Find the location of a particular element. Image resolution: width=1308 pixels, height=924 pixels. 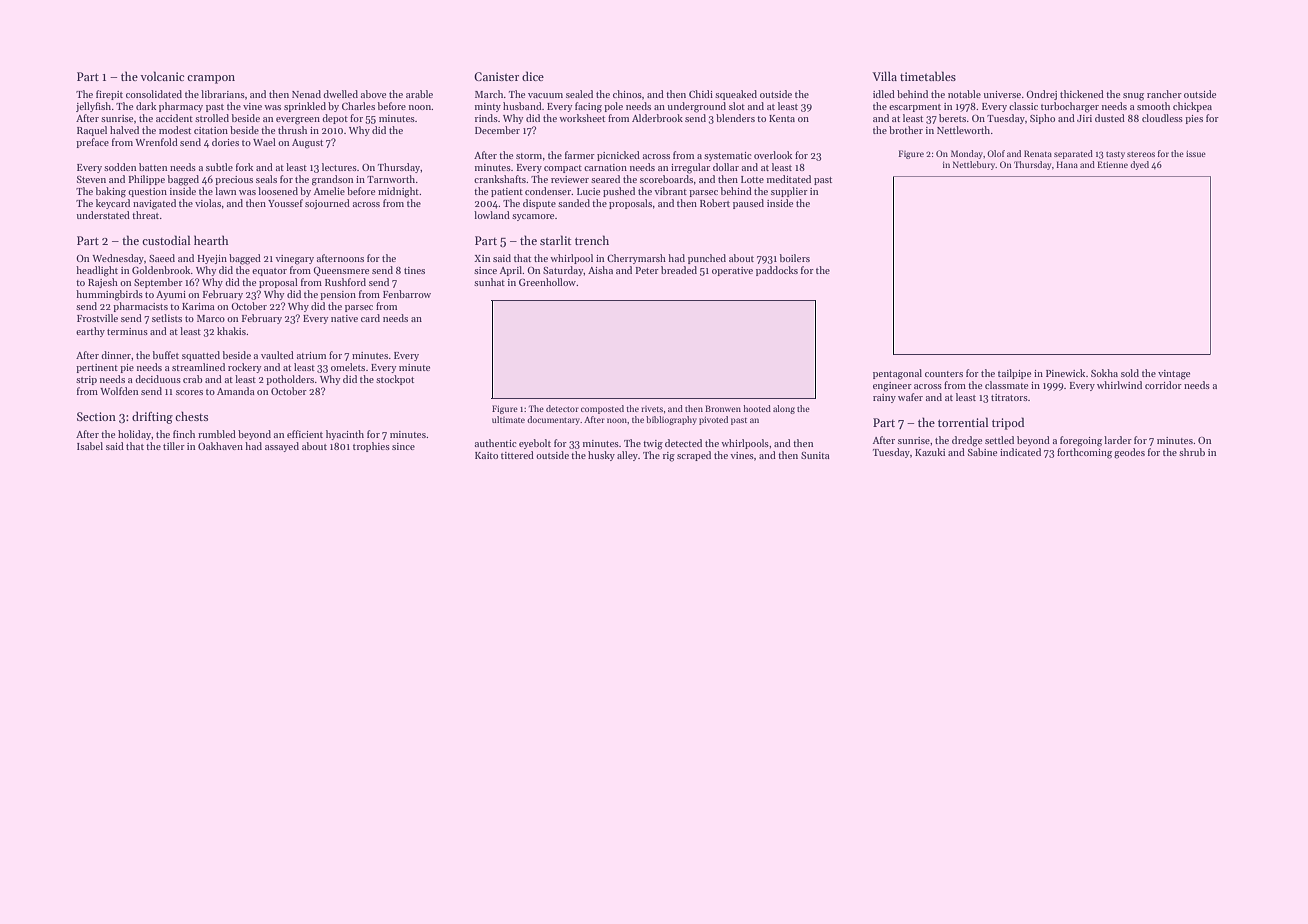

notable is located at coordinates (964, 94).
